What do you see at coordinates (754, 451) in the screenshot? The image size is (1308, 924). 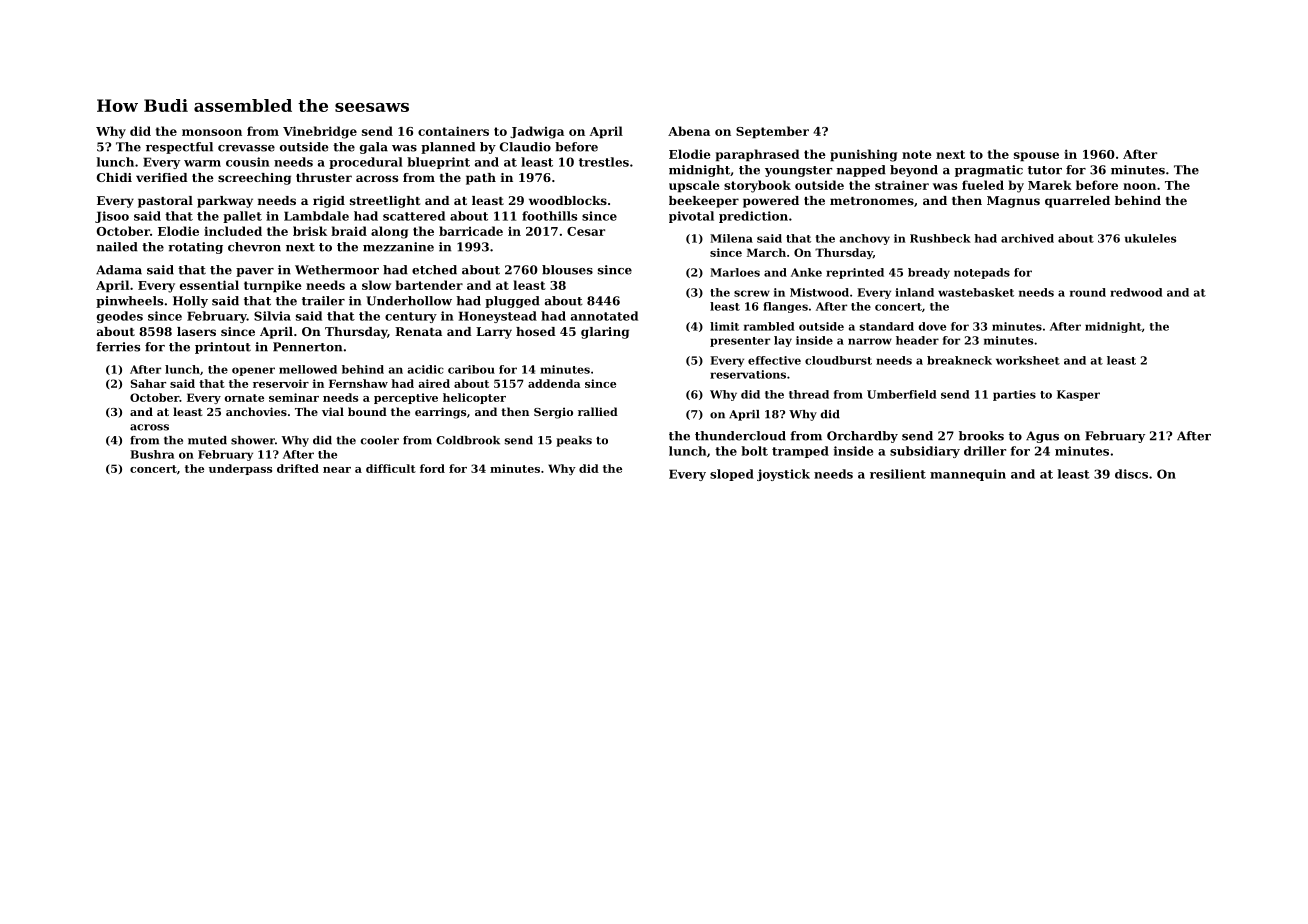 I see `bolt` at bounding box center [754, 451].
